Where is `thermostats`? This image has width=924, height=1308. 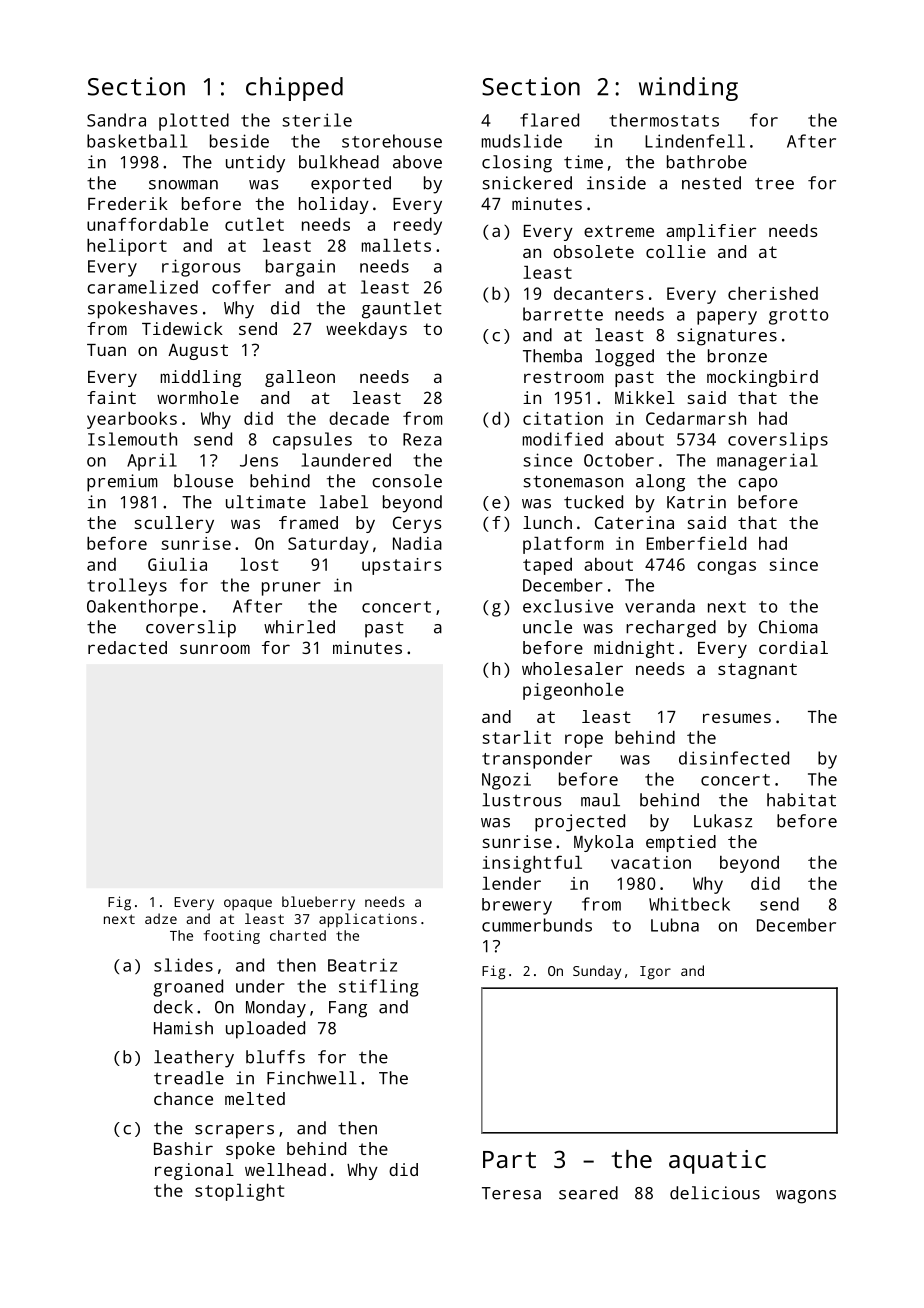
thermostats is located at coordinates (664, 120).
